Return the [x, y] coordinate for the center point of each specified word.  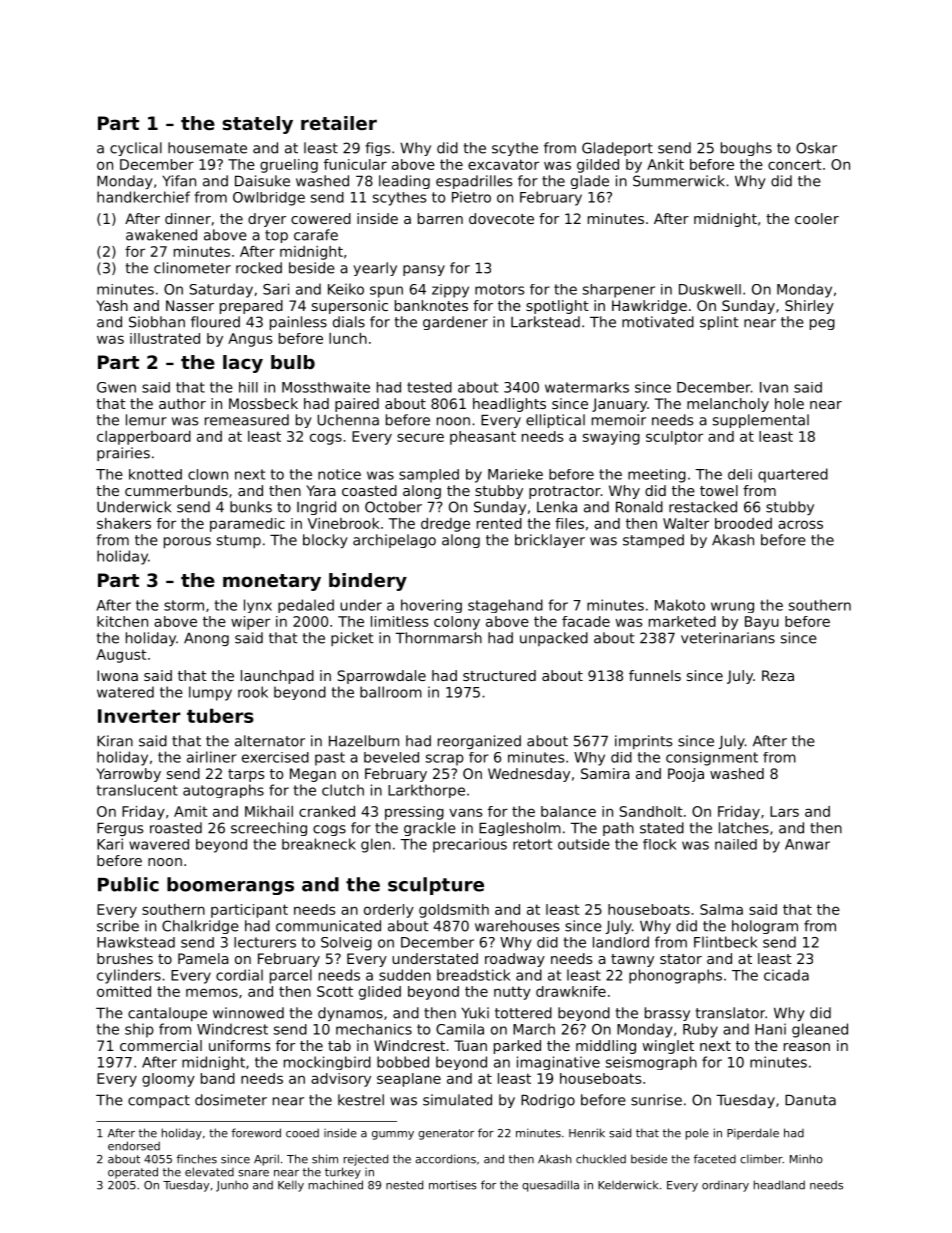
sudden [405, 975]
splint [719, 323]
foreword [256, 1133]
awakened [161, 235]
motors [499, 289]
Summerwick [679, 181]
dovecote [501, 218]
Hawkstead [136, 942]
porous [187, 543]
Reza [778, 675]
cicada [786, 975]
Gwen [116, 387]
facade [586, 621]
